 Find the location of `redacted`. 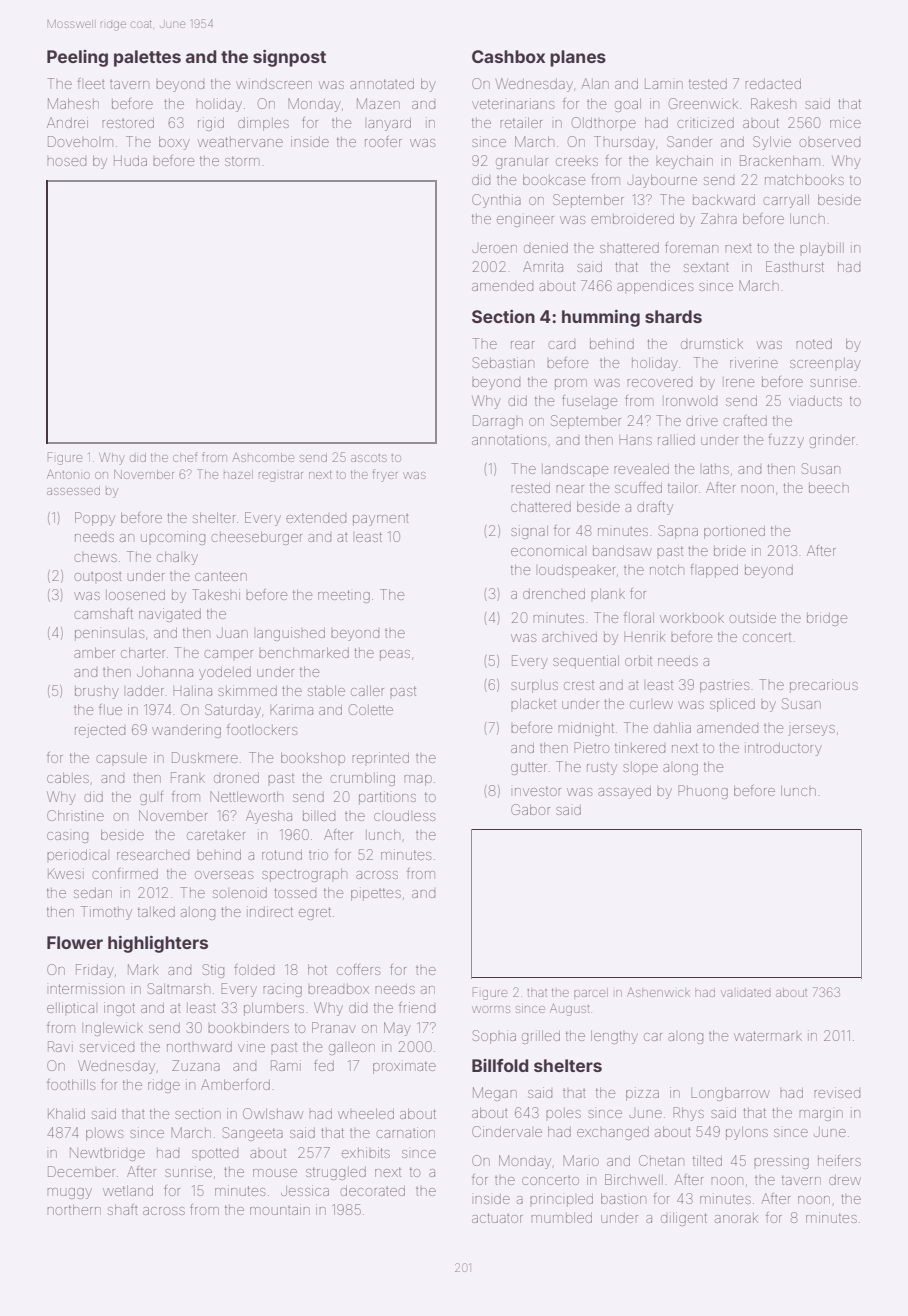

redacted is located at coordinates (773, 84).
